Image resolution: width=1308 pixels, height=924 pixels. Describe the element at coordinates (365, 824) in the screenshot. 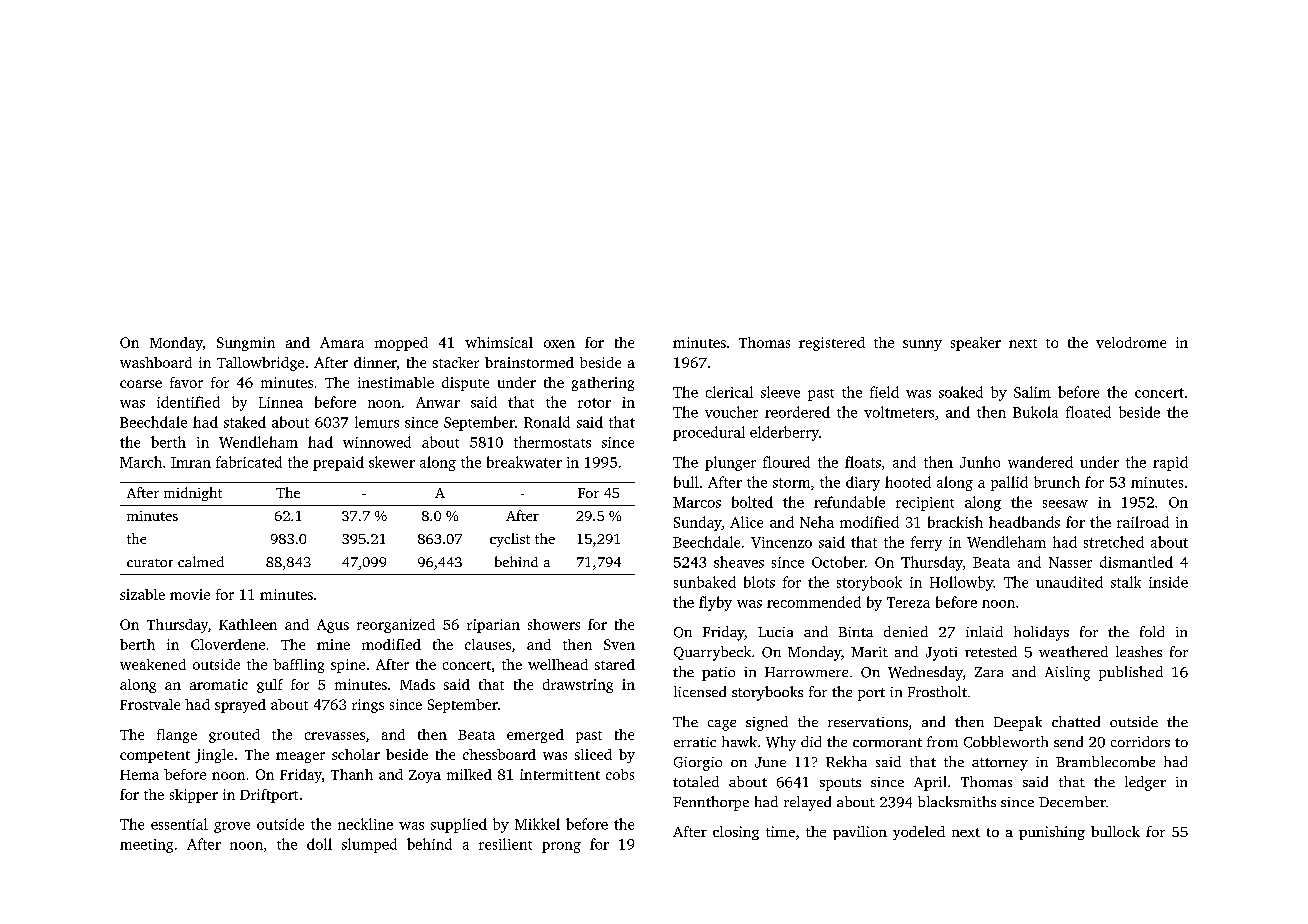

I see `neckline` at that location.
